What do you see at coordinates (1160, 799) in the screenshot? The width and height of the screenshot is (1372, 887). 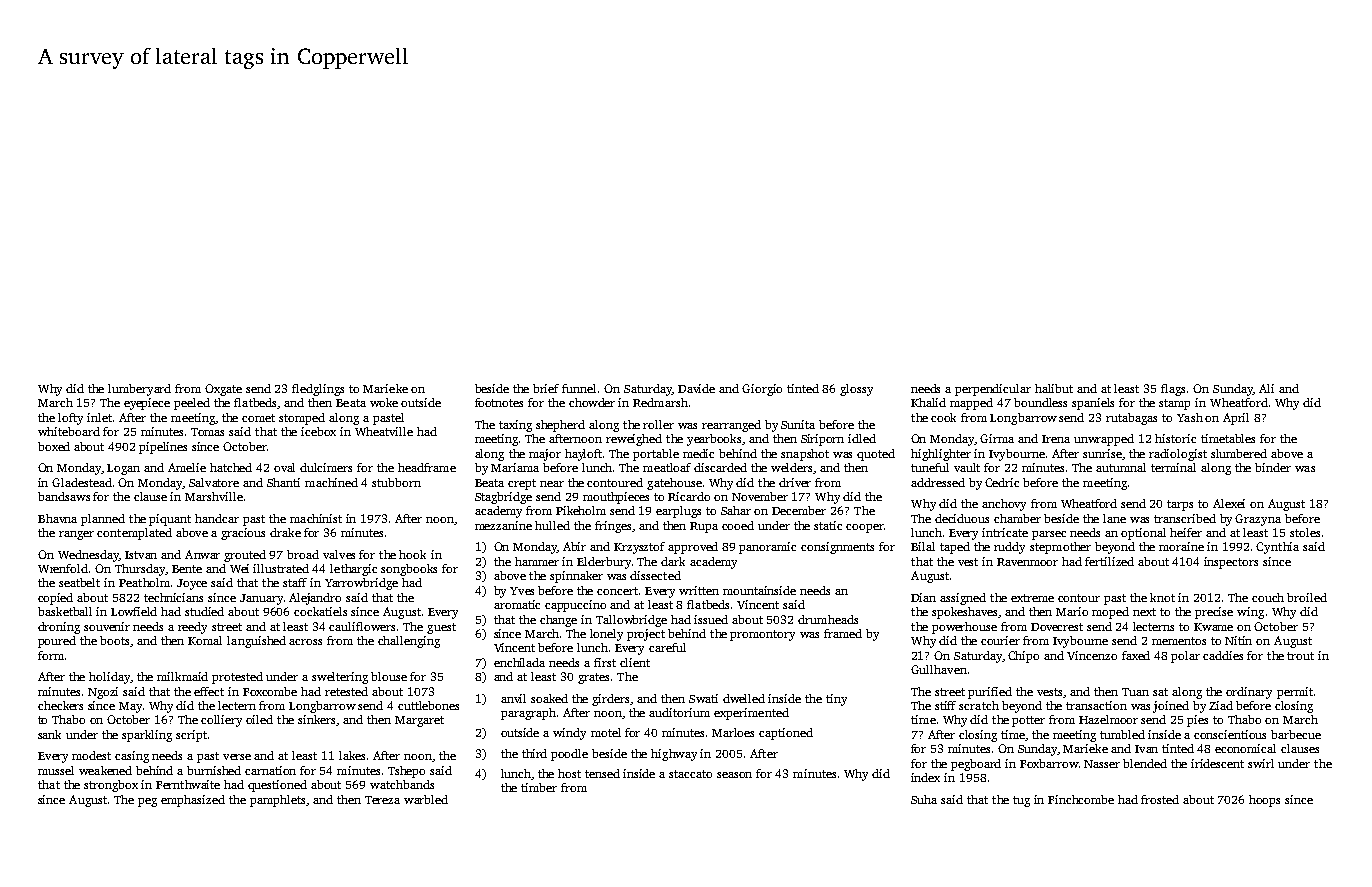 I see `frosted` at bounding box center [1160, 799].
